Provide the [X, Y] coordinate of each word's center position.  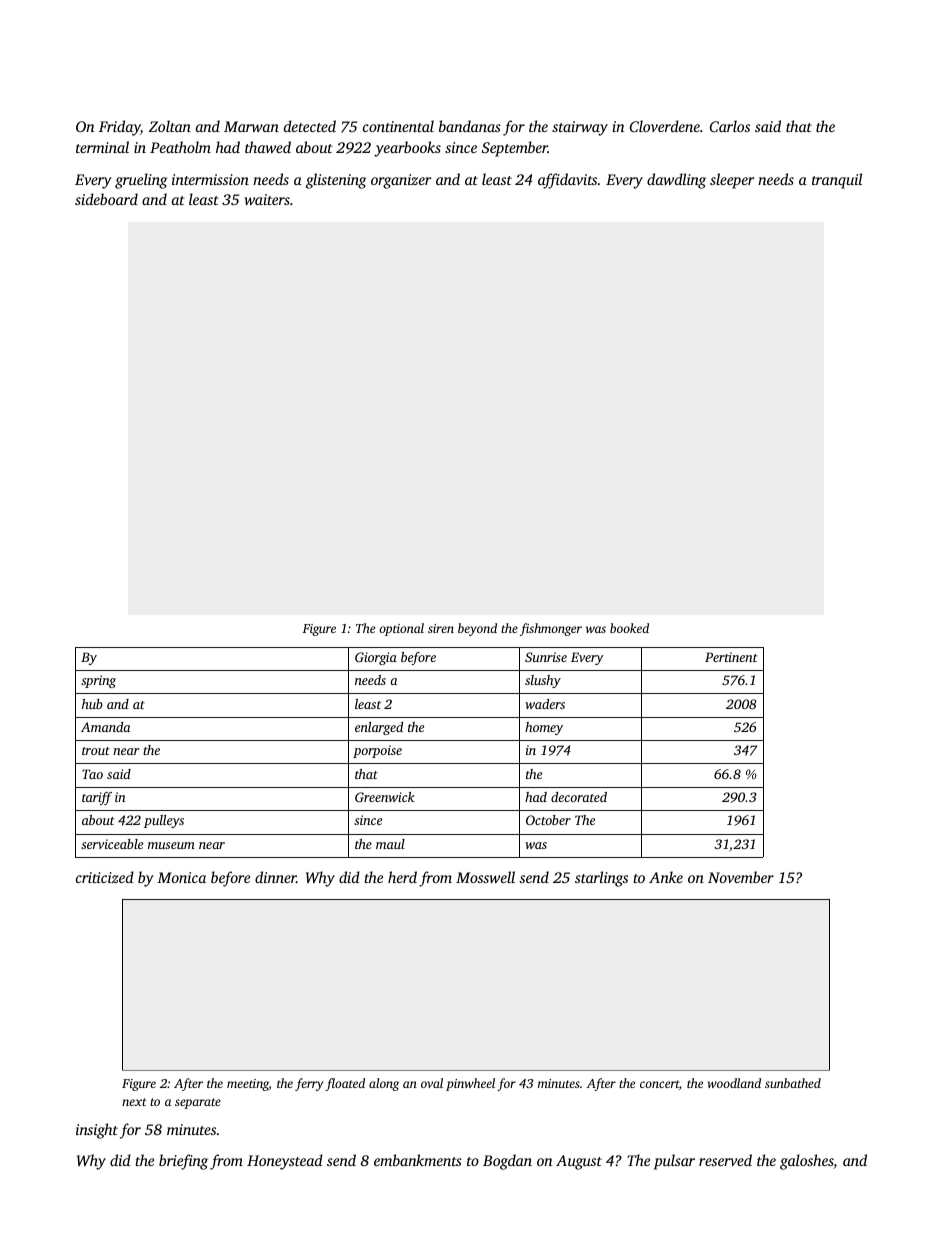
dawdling [676, 181]
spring [98, 681]
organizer [401, 181]
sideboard [106, 199]
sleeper [732, 181]
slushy [543, 681]
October [548, 820]
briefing [183, 1162]
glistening [336, 181]
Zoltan [170, 126]
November [741, 877]
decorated [579, 797]
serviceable [112, 844]
